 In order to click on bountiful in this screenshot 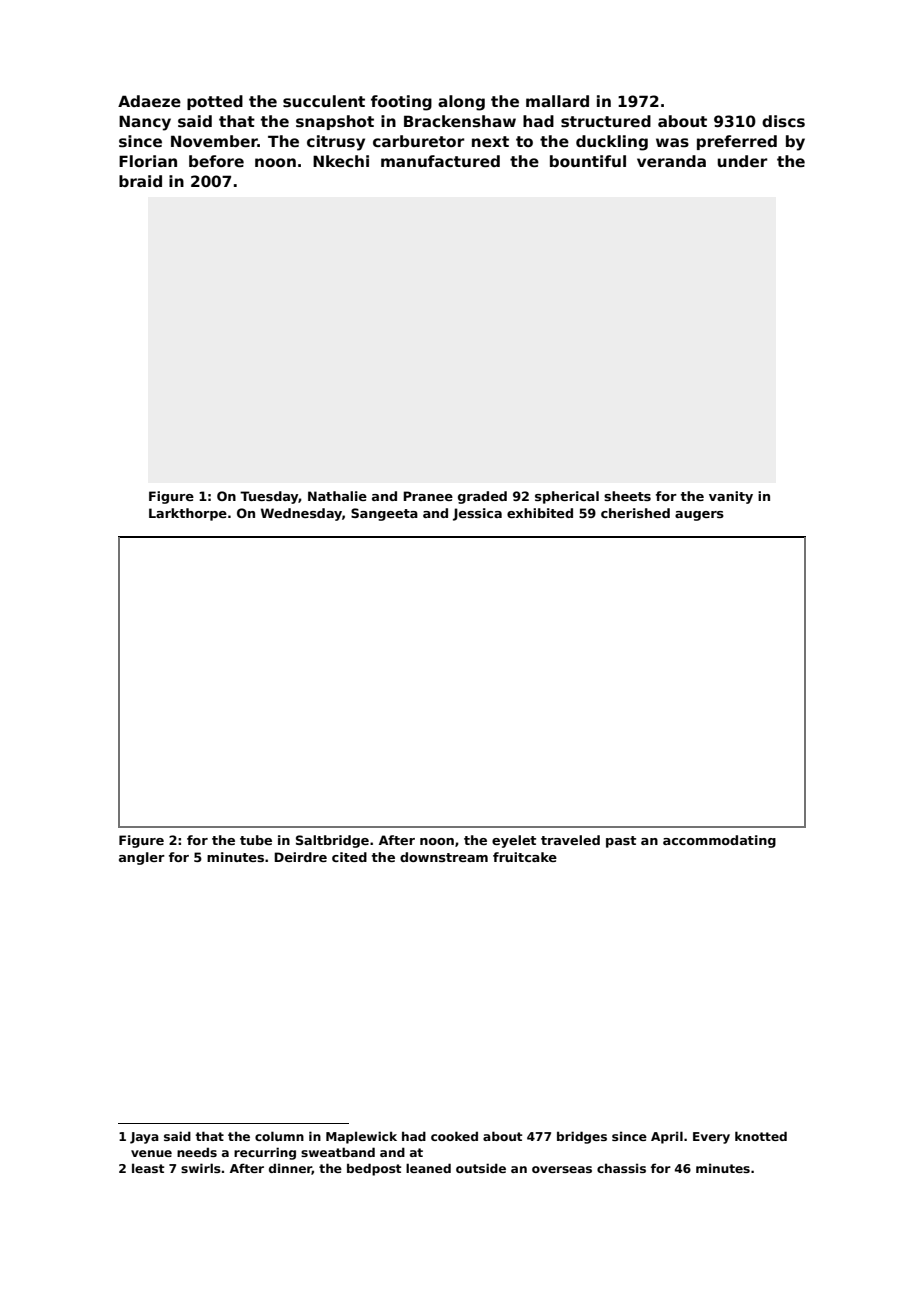, I will do `click(588, 161)`.
